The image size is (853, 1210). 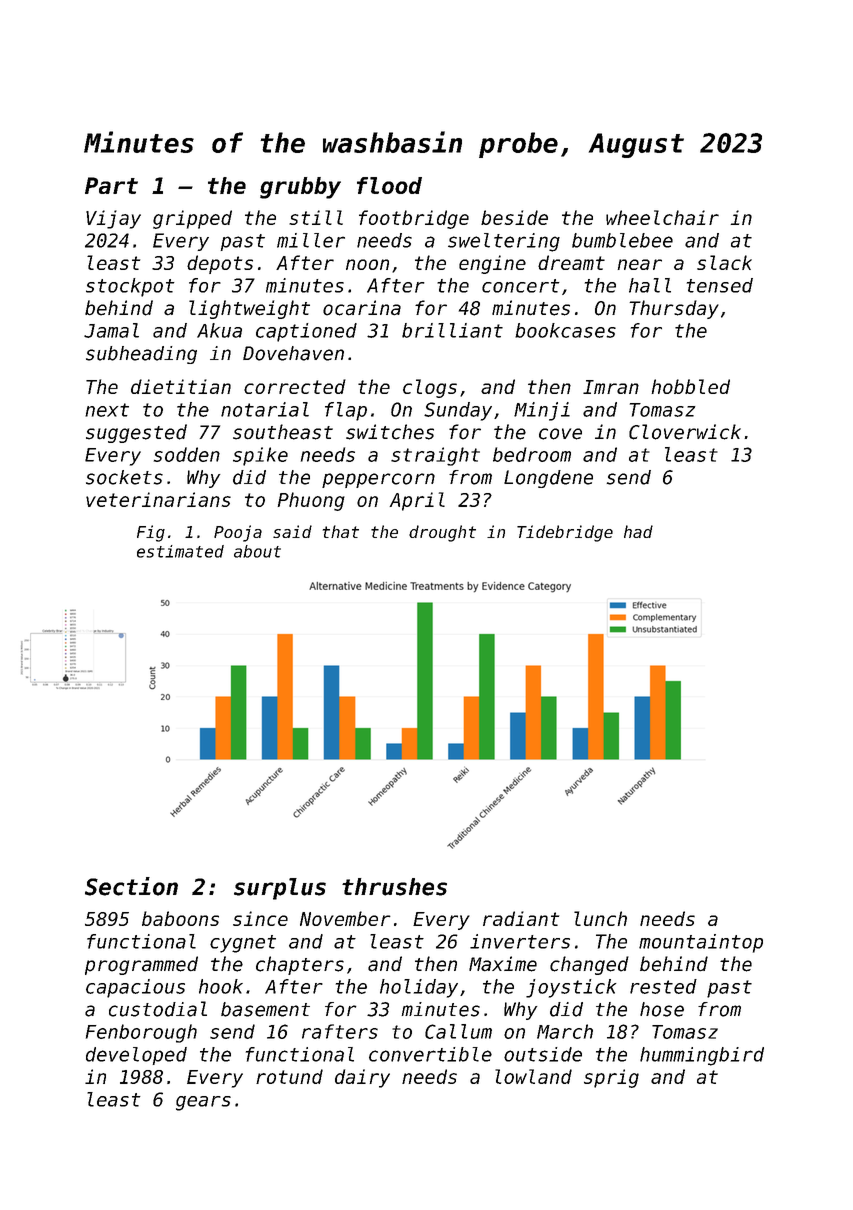 I want to click on Section, so click(x=131, y=886).
